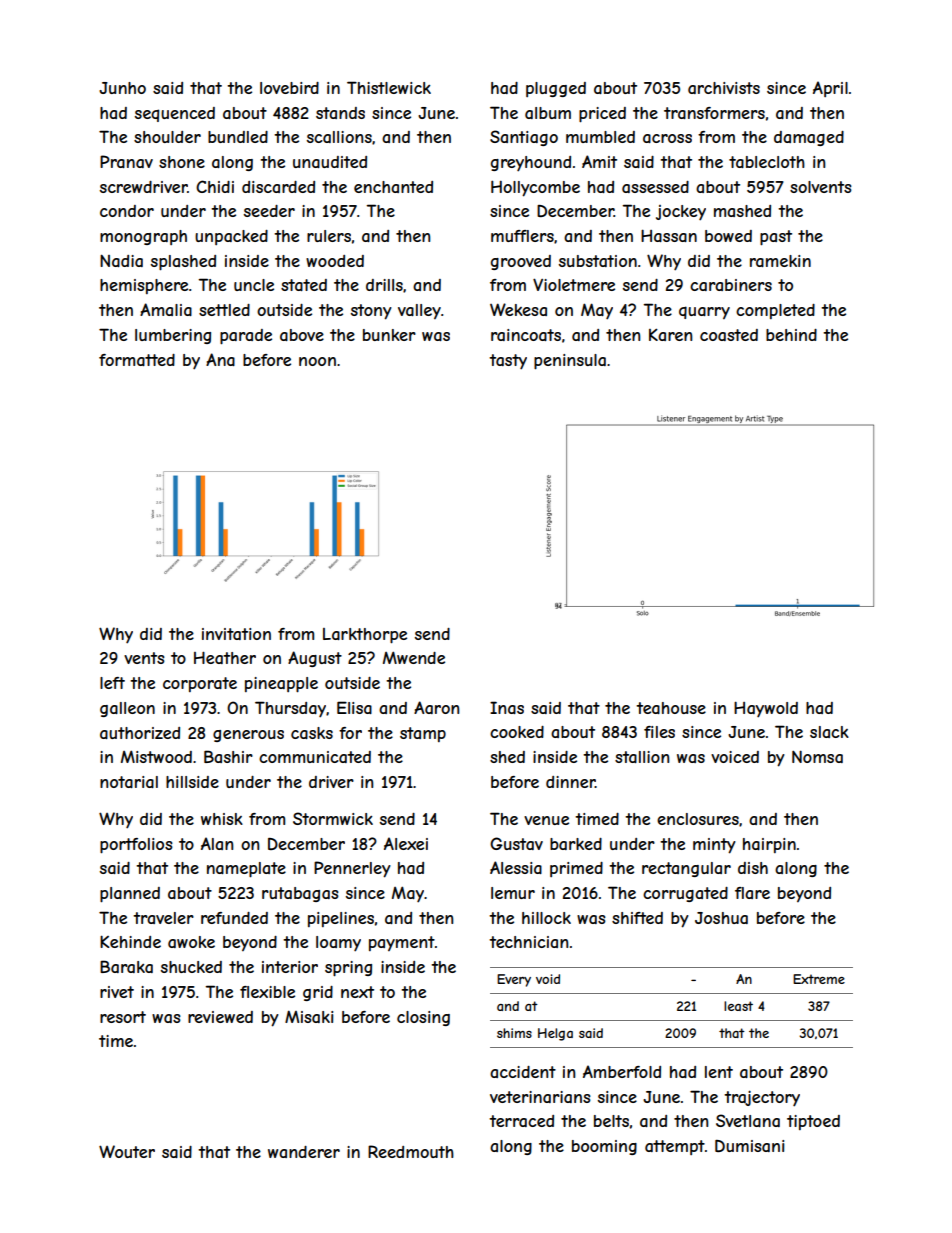  I want to click on parade, so click(246, 337).
